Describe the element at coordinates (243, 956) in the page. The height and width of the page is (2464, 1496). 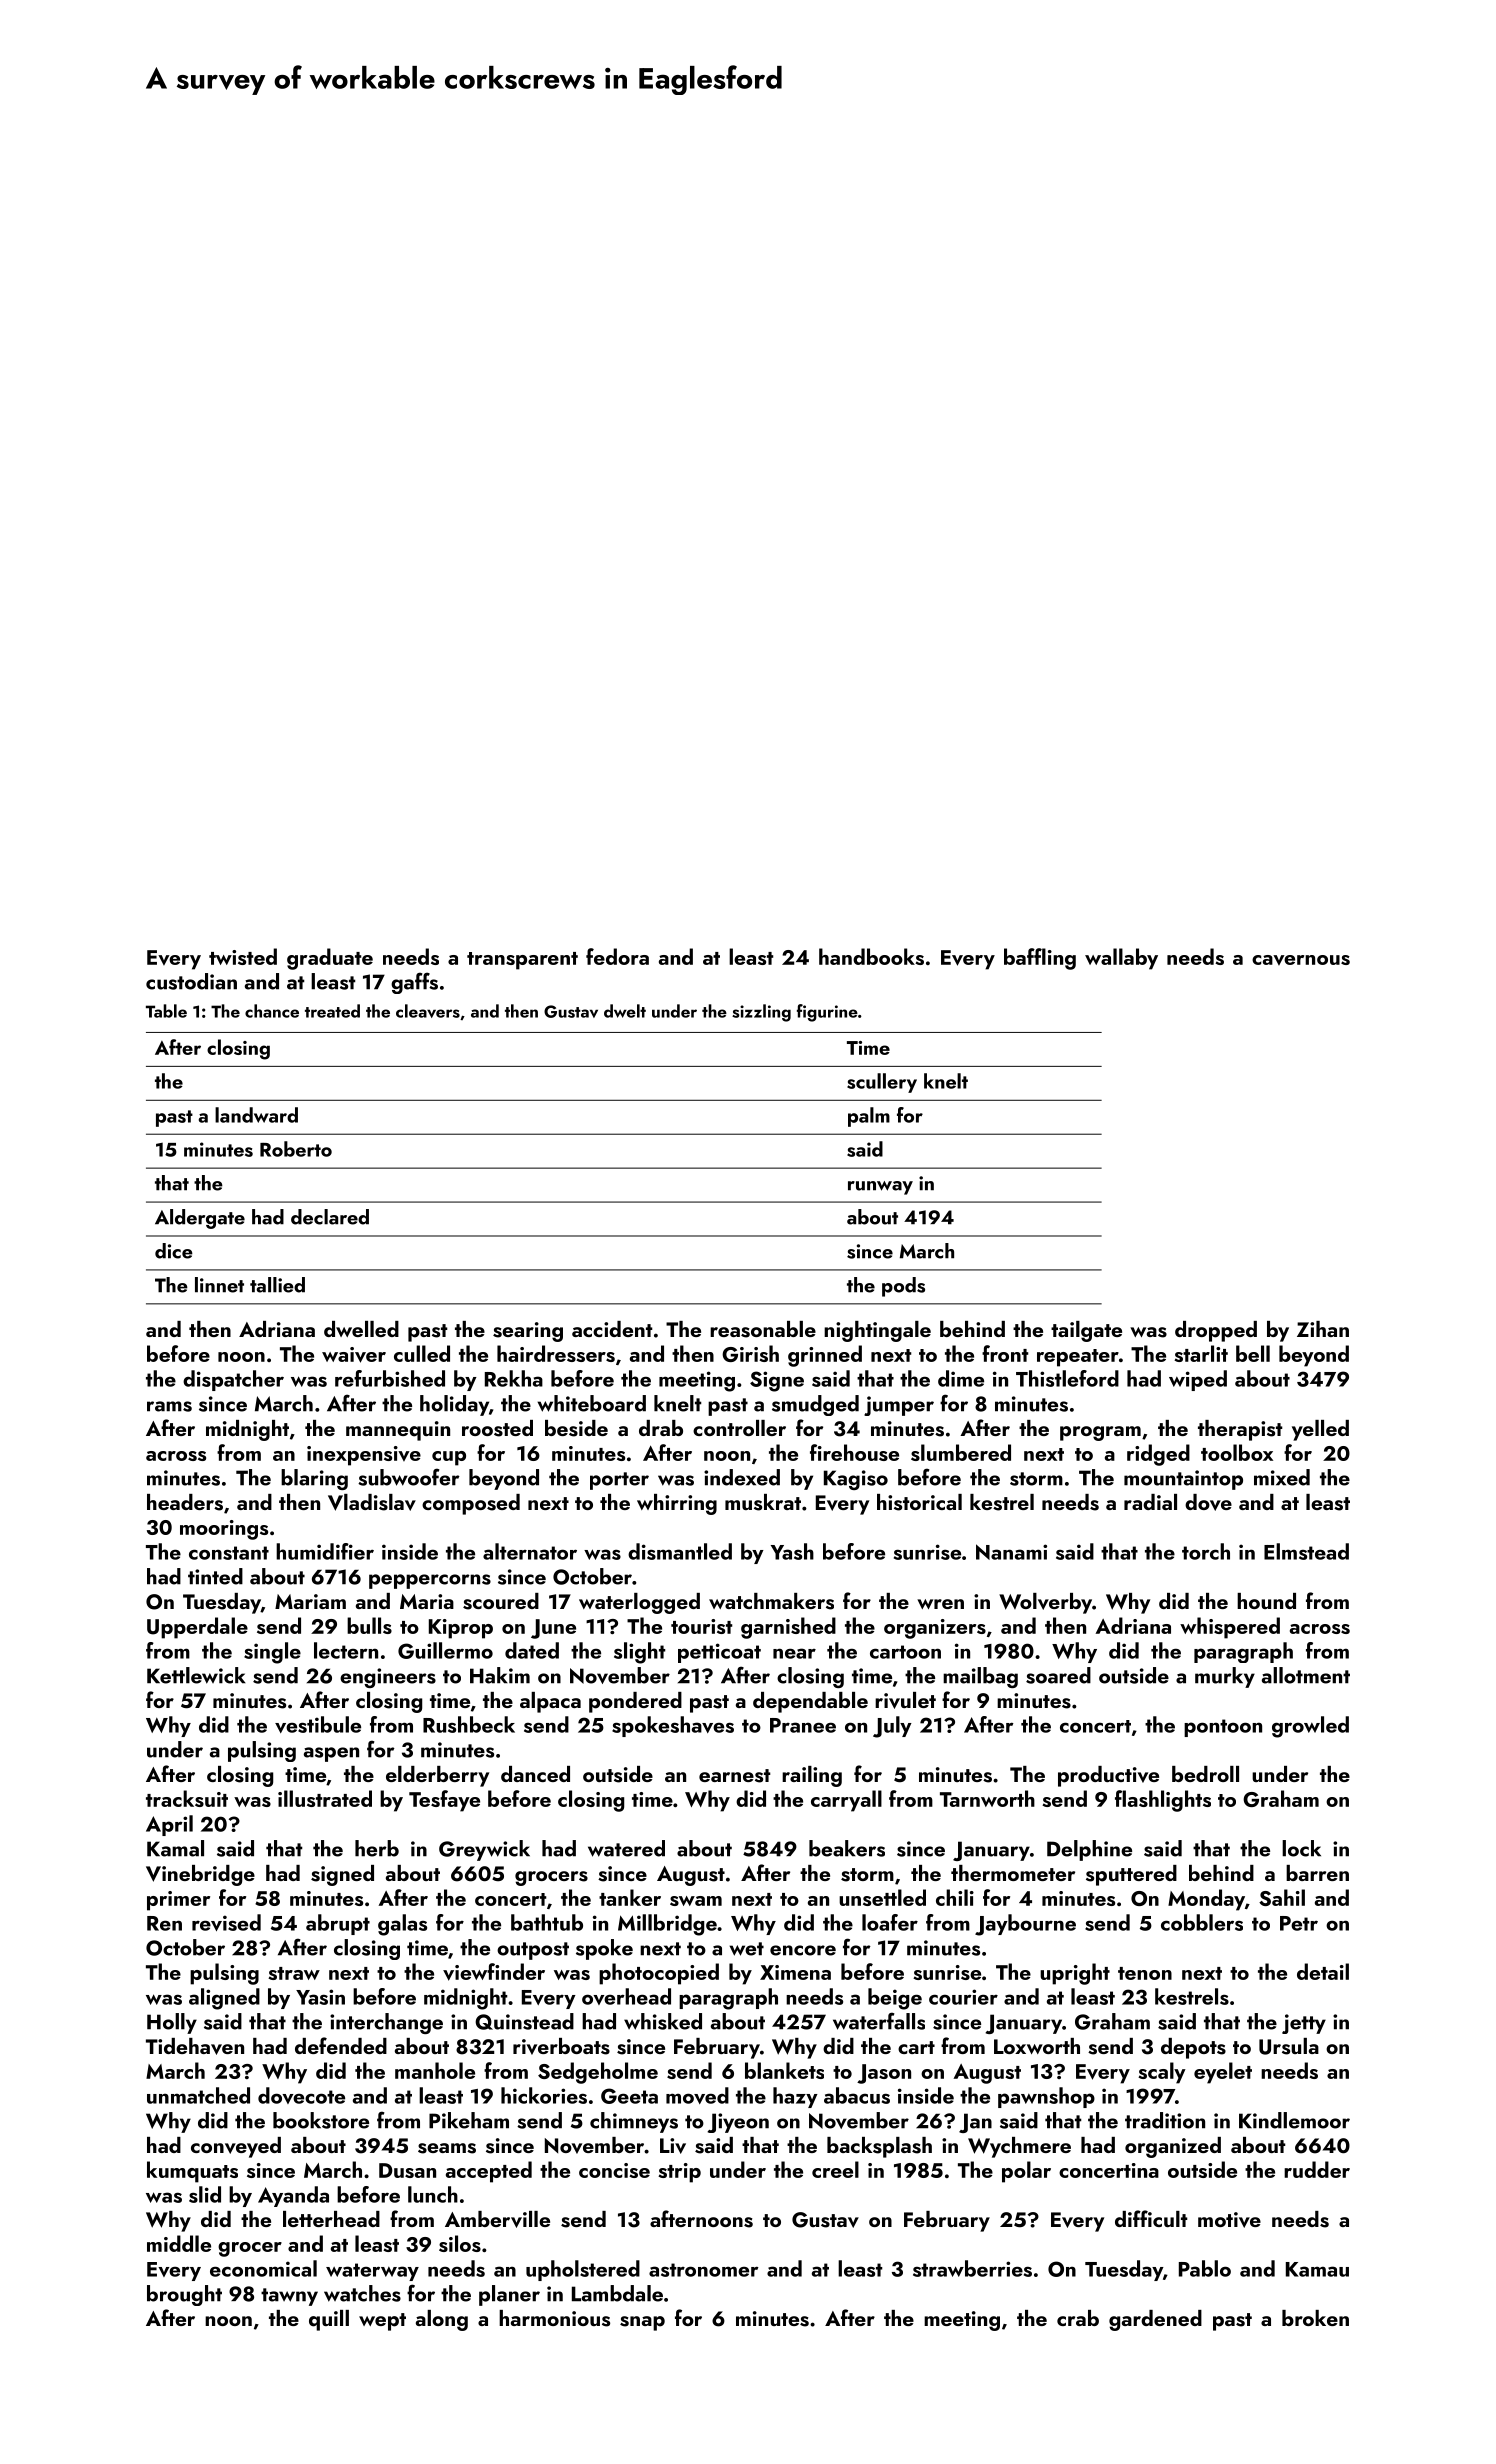
I see `twisted` at that location.
